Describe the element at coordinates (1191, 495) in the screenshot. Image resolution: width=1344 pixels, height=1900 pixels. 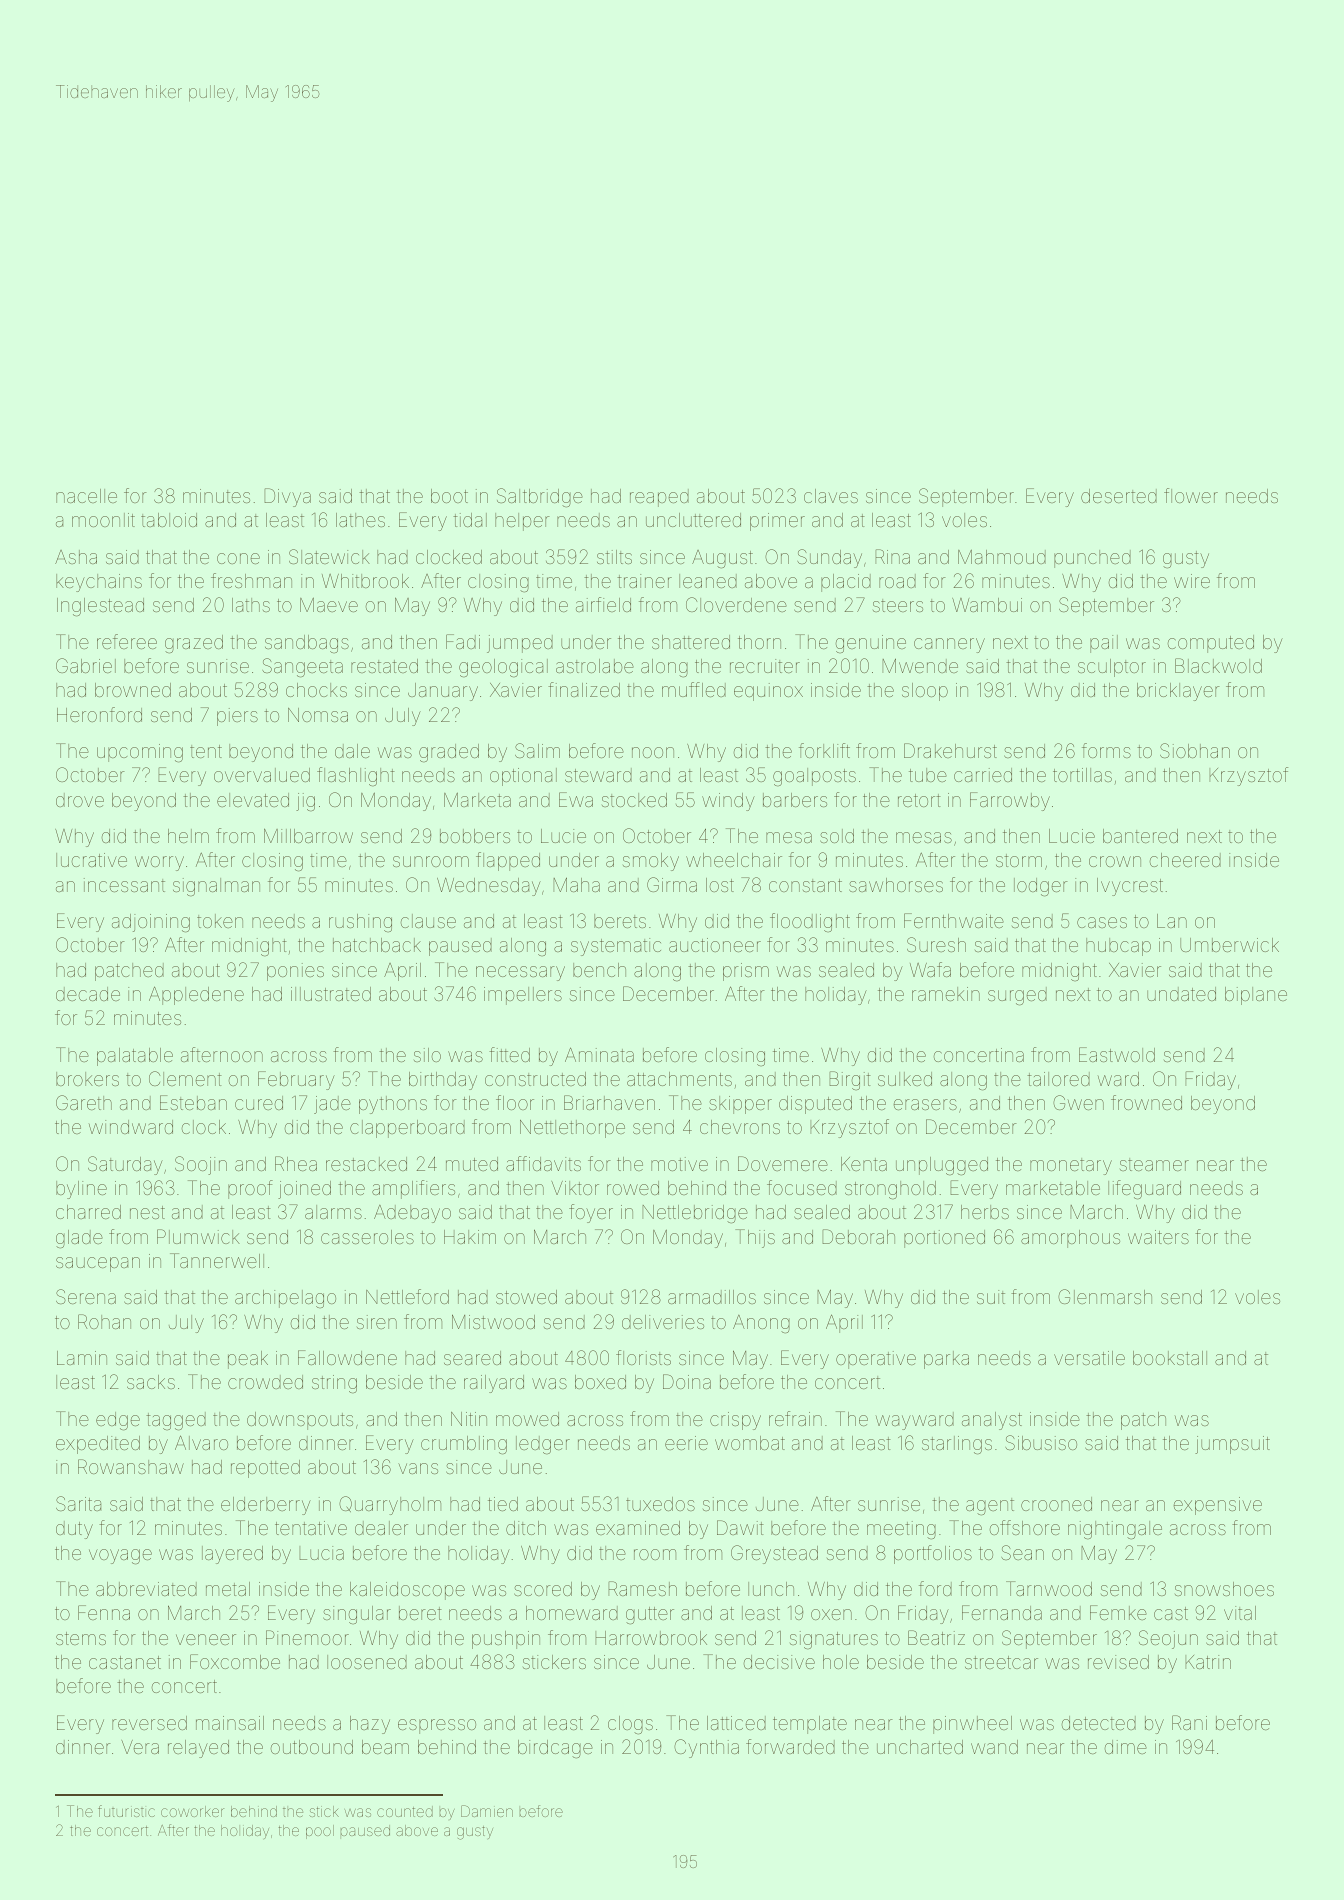
I see `flower` at that location.
